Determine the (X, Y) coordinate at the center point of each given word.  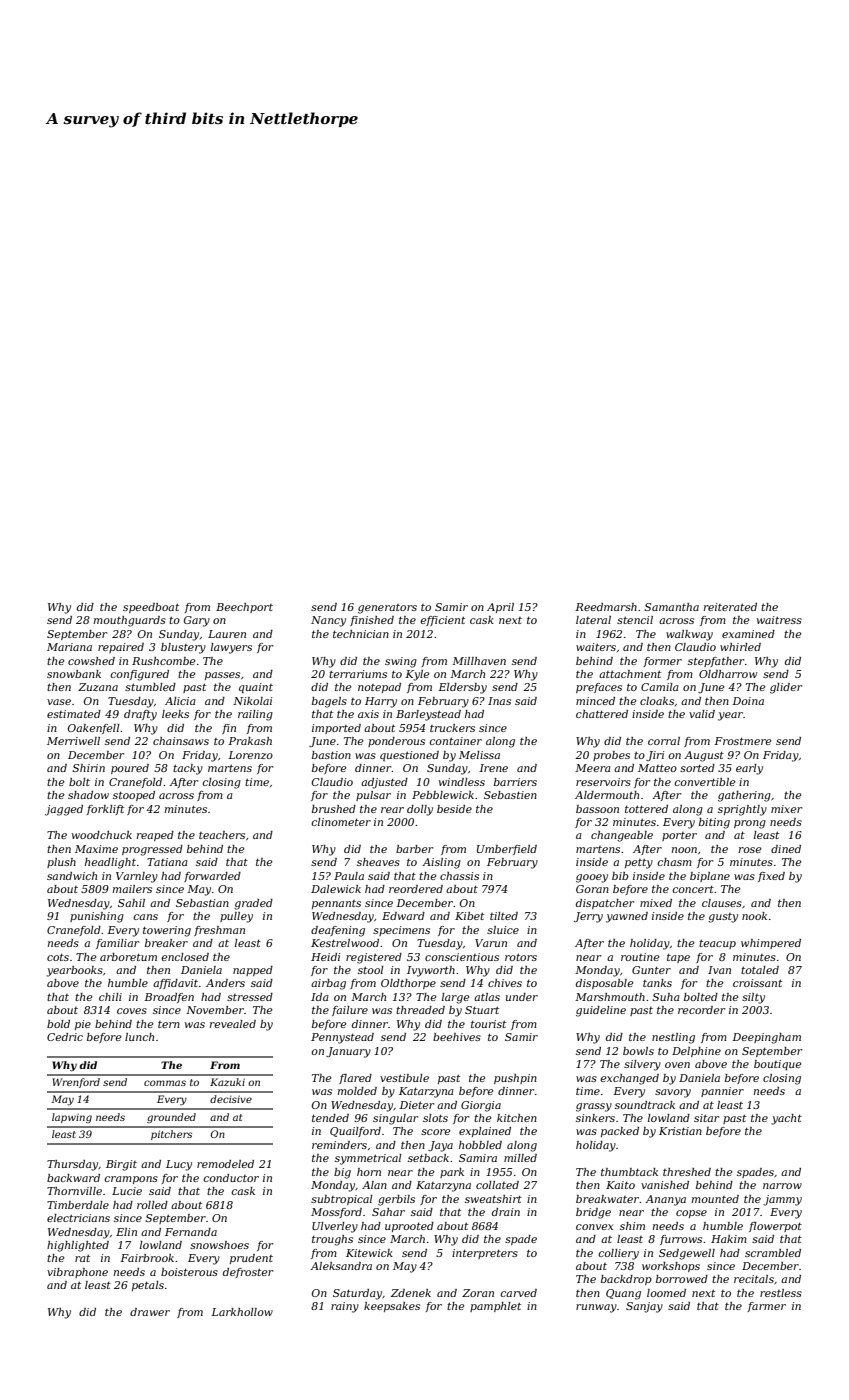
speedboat (151, 608)
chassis (459, 876)
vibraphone (77, 1273)
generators (387, 609)
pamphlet (495, 1307)
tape (678, 958)
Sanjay (644, 1307)
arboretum (128, 957)
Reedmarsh (606, 607)
